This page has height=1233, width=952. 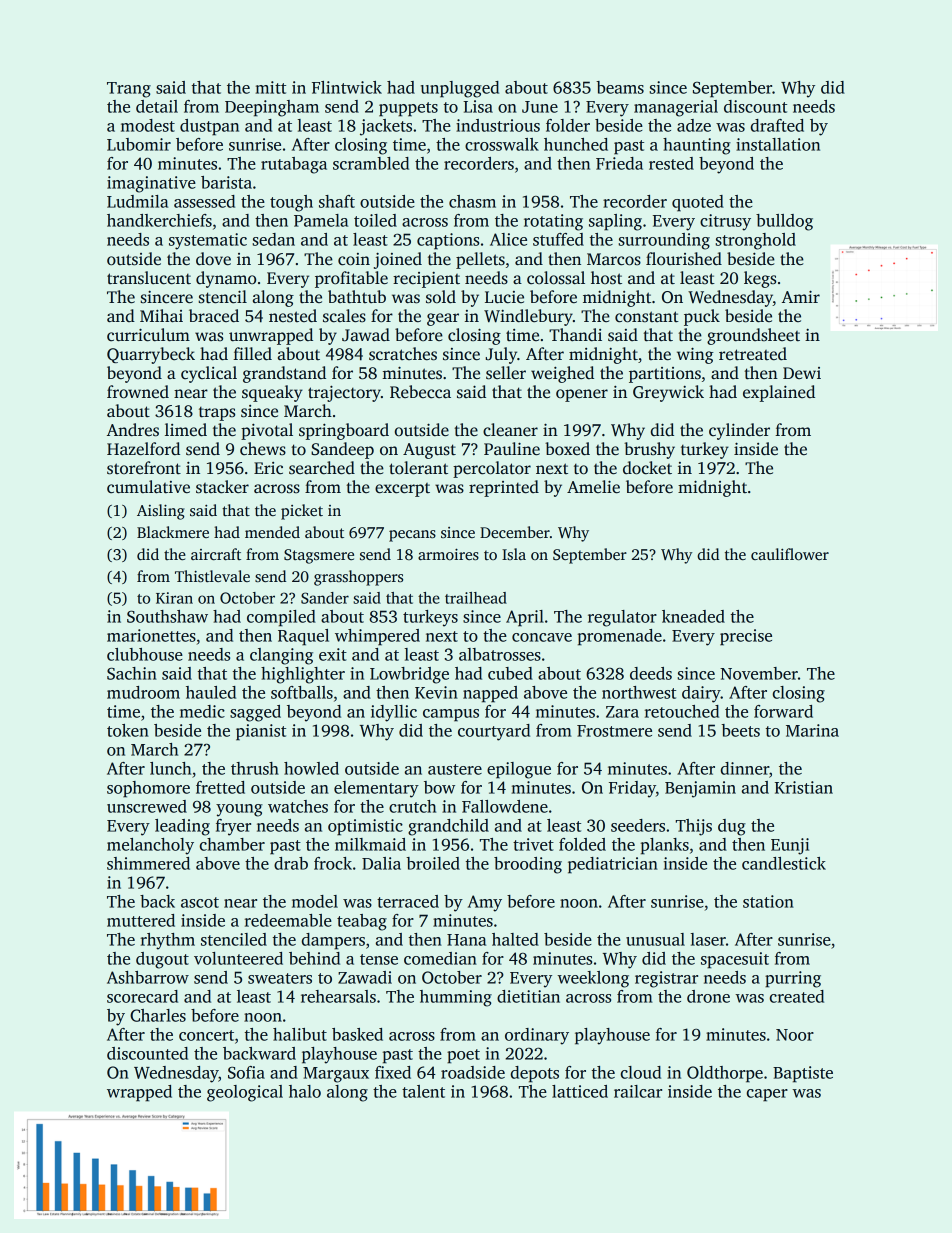 What do you see at coordinates (801, 296) in the page?
I see `Amir` at bounding box center [801, 296].
